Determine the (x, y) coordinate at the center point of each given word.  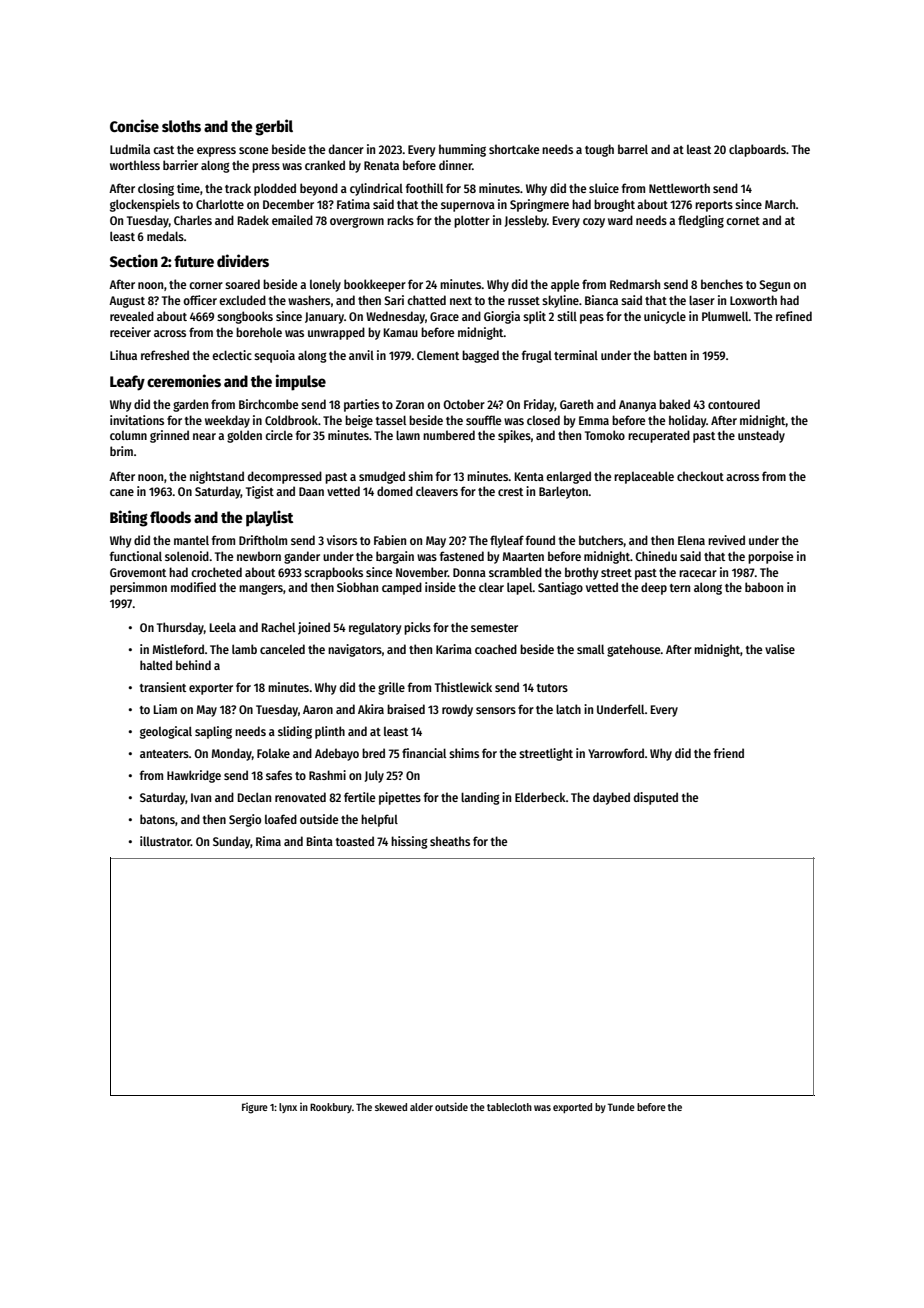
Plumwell (725, 316)
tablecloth (509, 1107)
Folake (273, 753)
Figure (255, 1108)
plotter (472, 221)
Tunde (621, 1107)
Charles (193, 220)
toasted (355, 841)
